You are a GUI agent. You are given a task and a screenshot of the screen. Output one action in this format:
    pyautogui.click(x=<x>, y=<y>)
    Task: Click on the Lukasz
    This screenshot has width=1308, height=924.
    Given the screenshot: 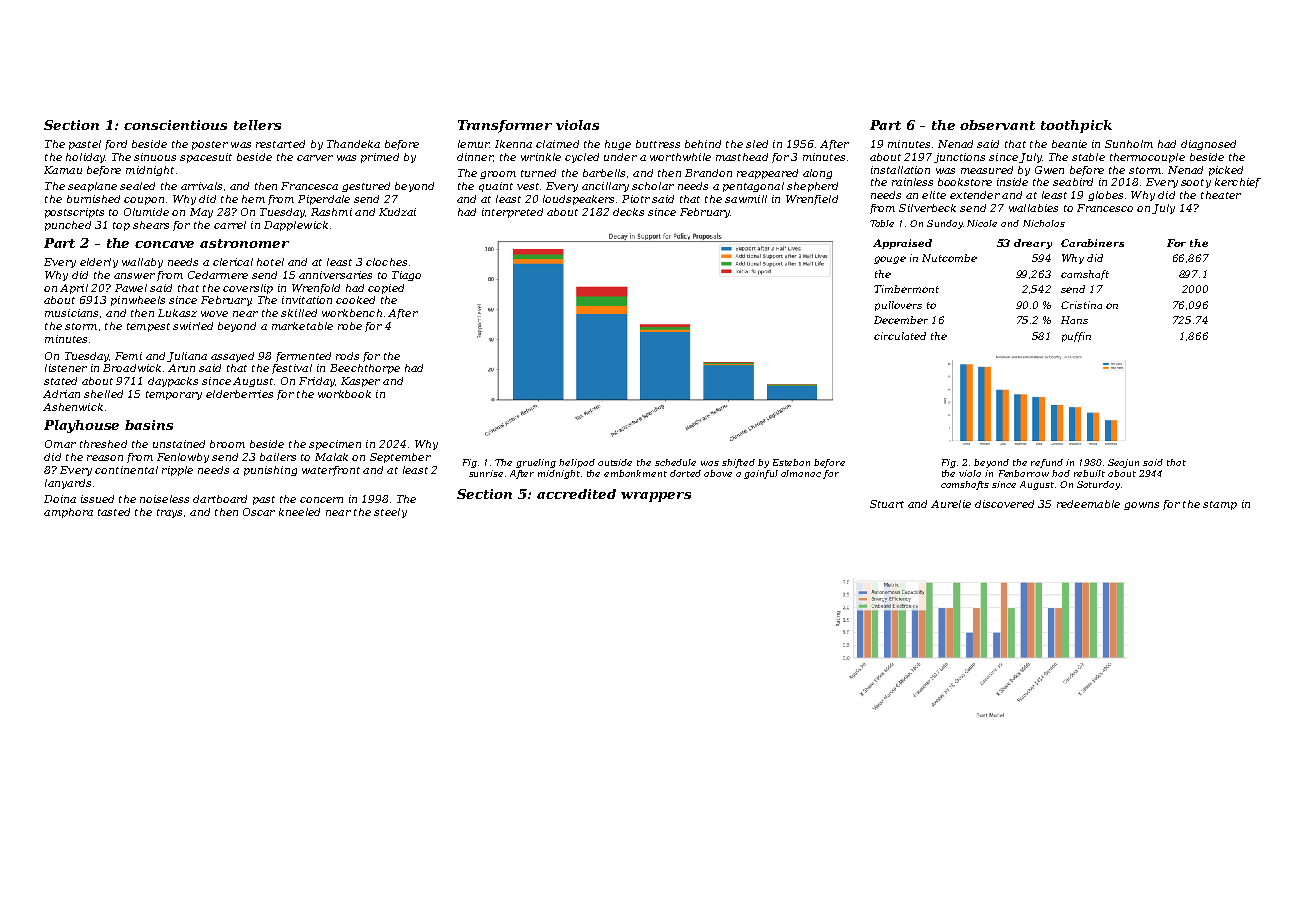 What is the action you would take?
    pyautogui.click(x=177, y=313)
